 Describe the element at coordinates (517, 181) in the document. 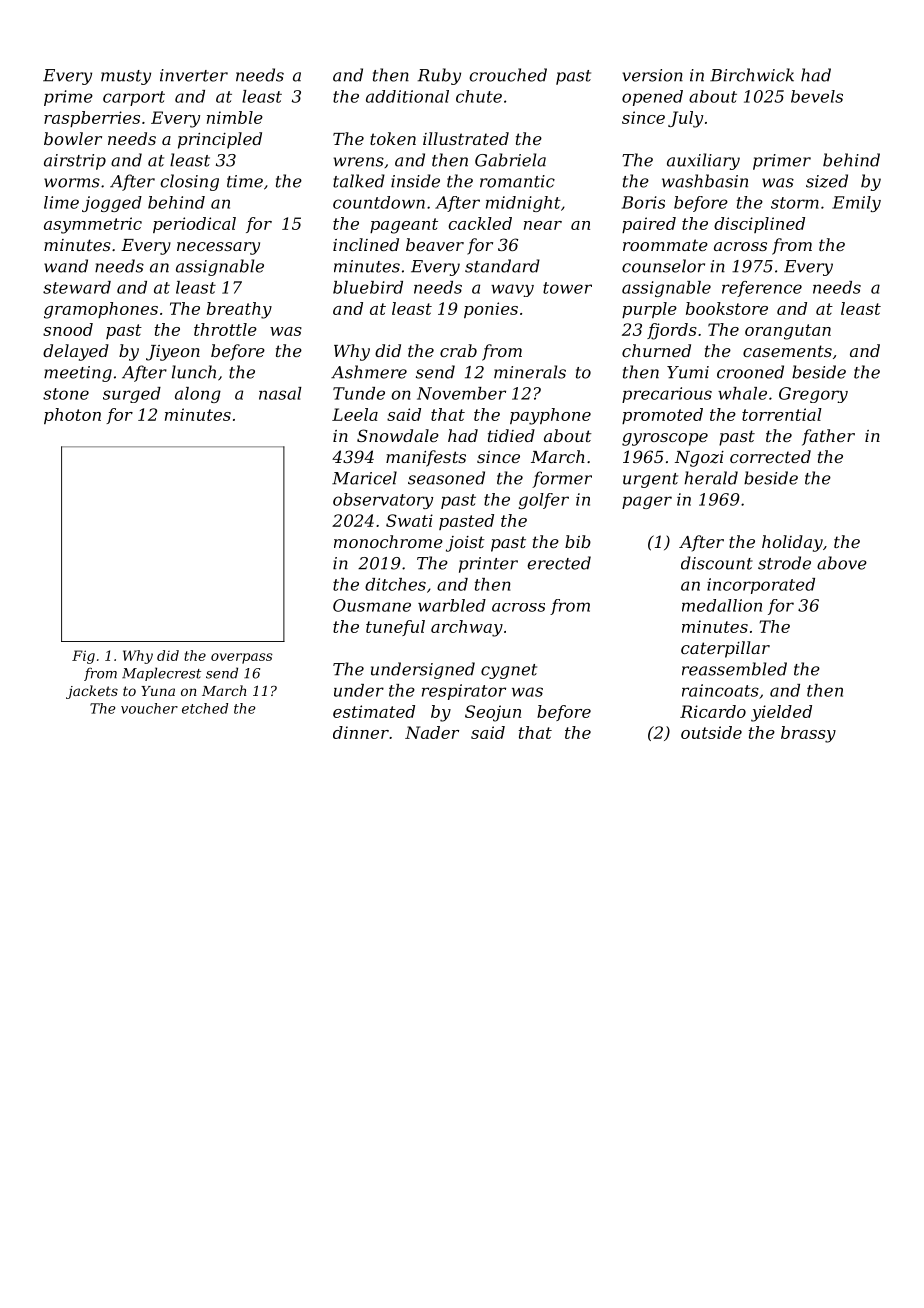

I see `romantic` at that location.
